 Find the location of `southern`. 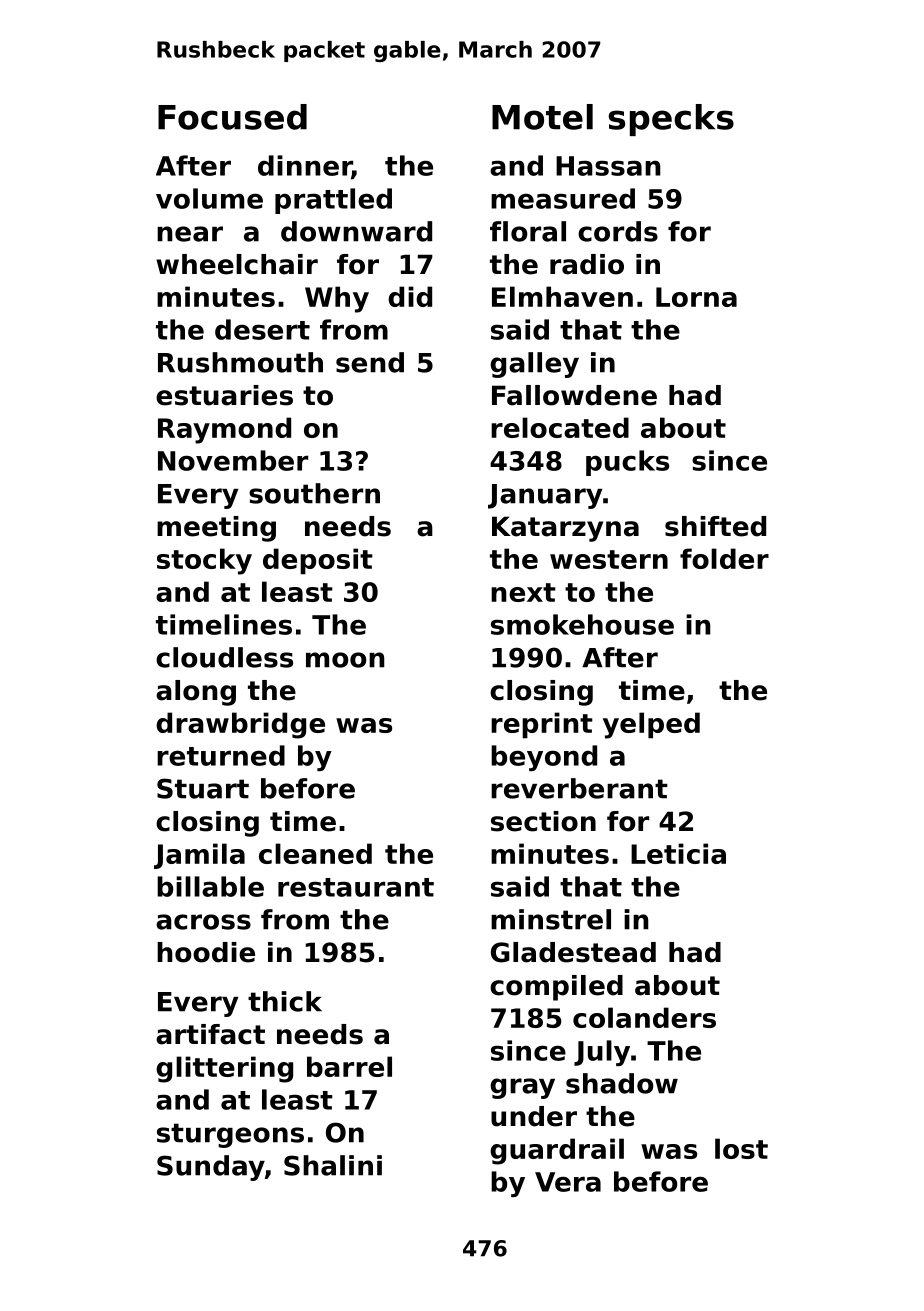

southern is located at coordinates (314, 493).
